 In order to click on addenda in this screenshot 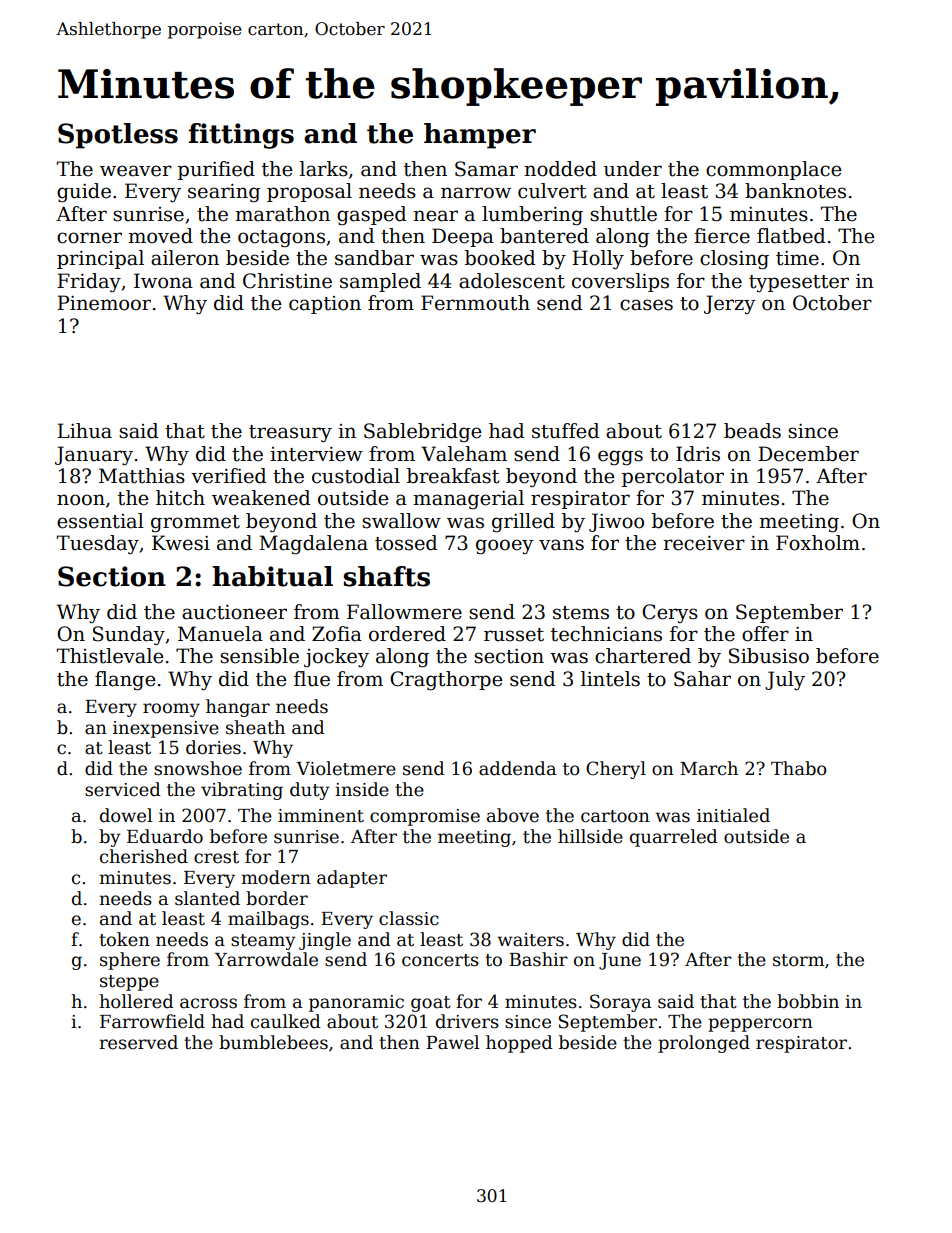, I will do `click(517, 768)`.
